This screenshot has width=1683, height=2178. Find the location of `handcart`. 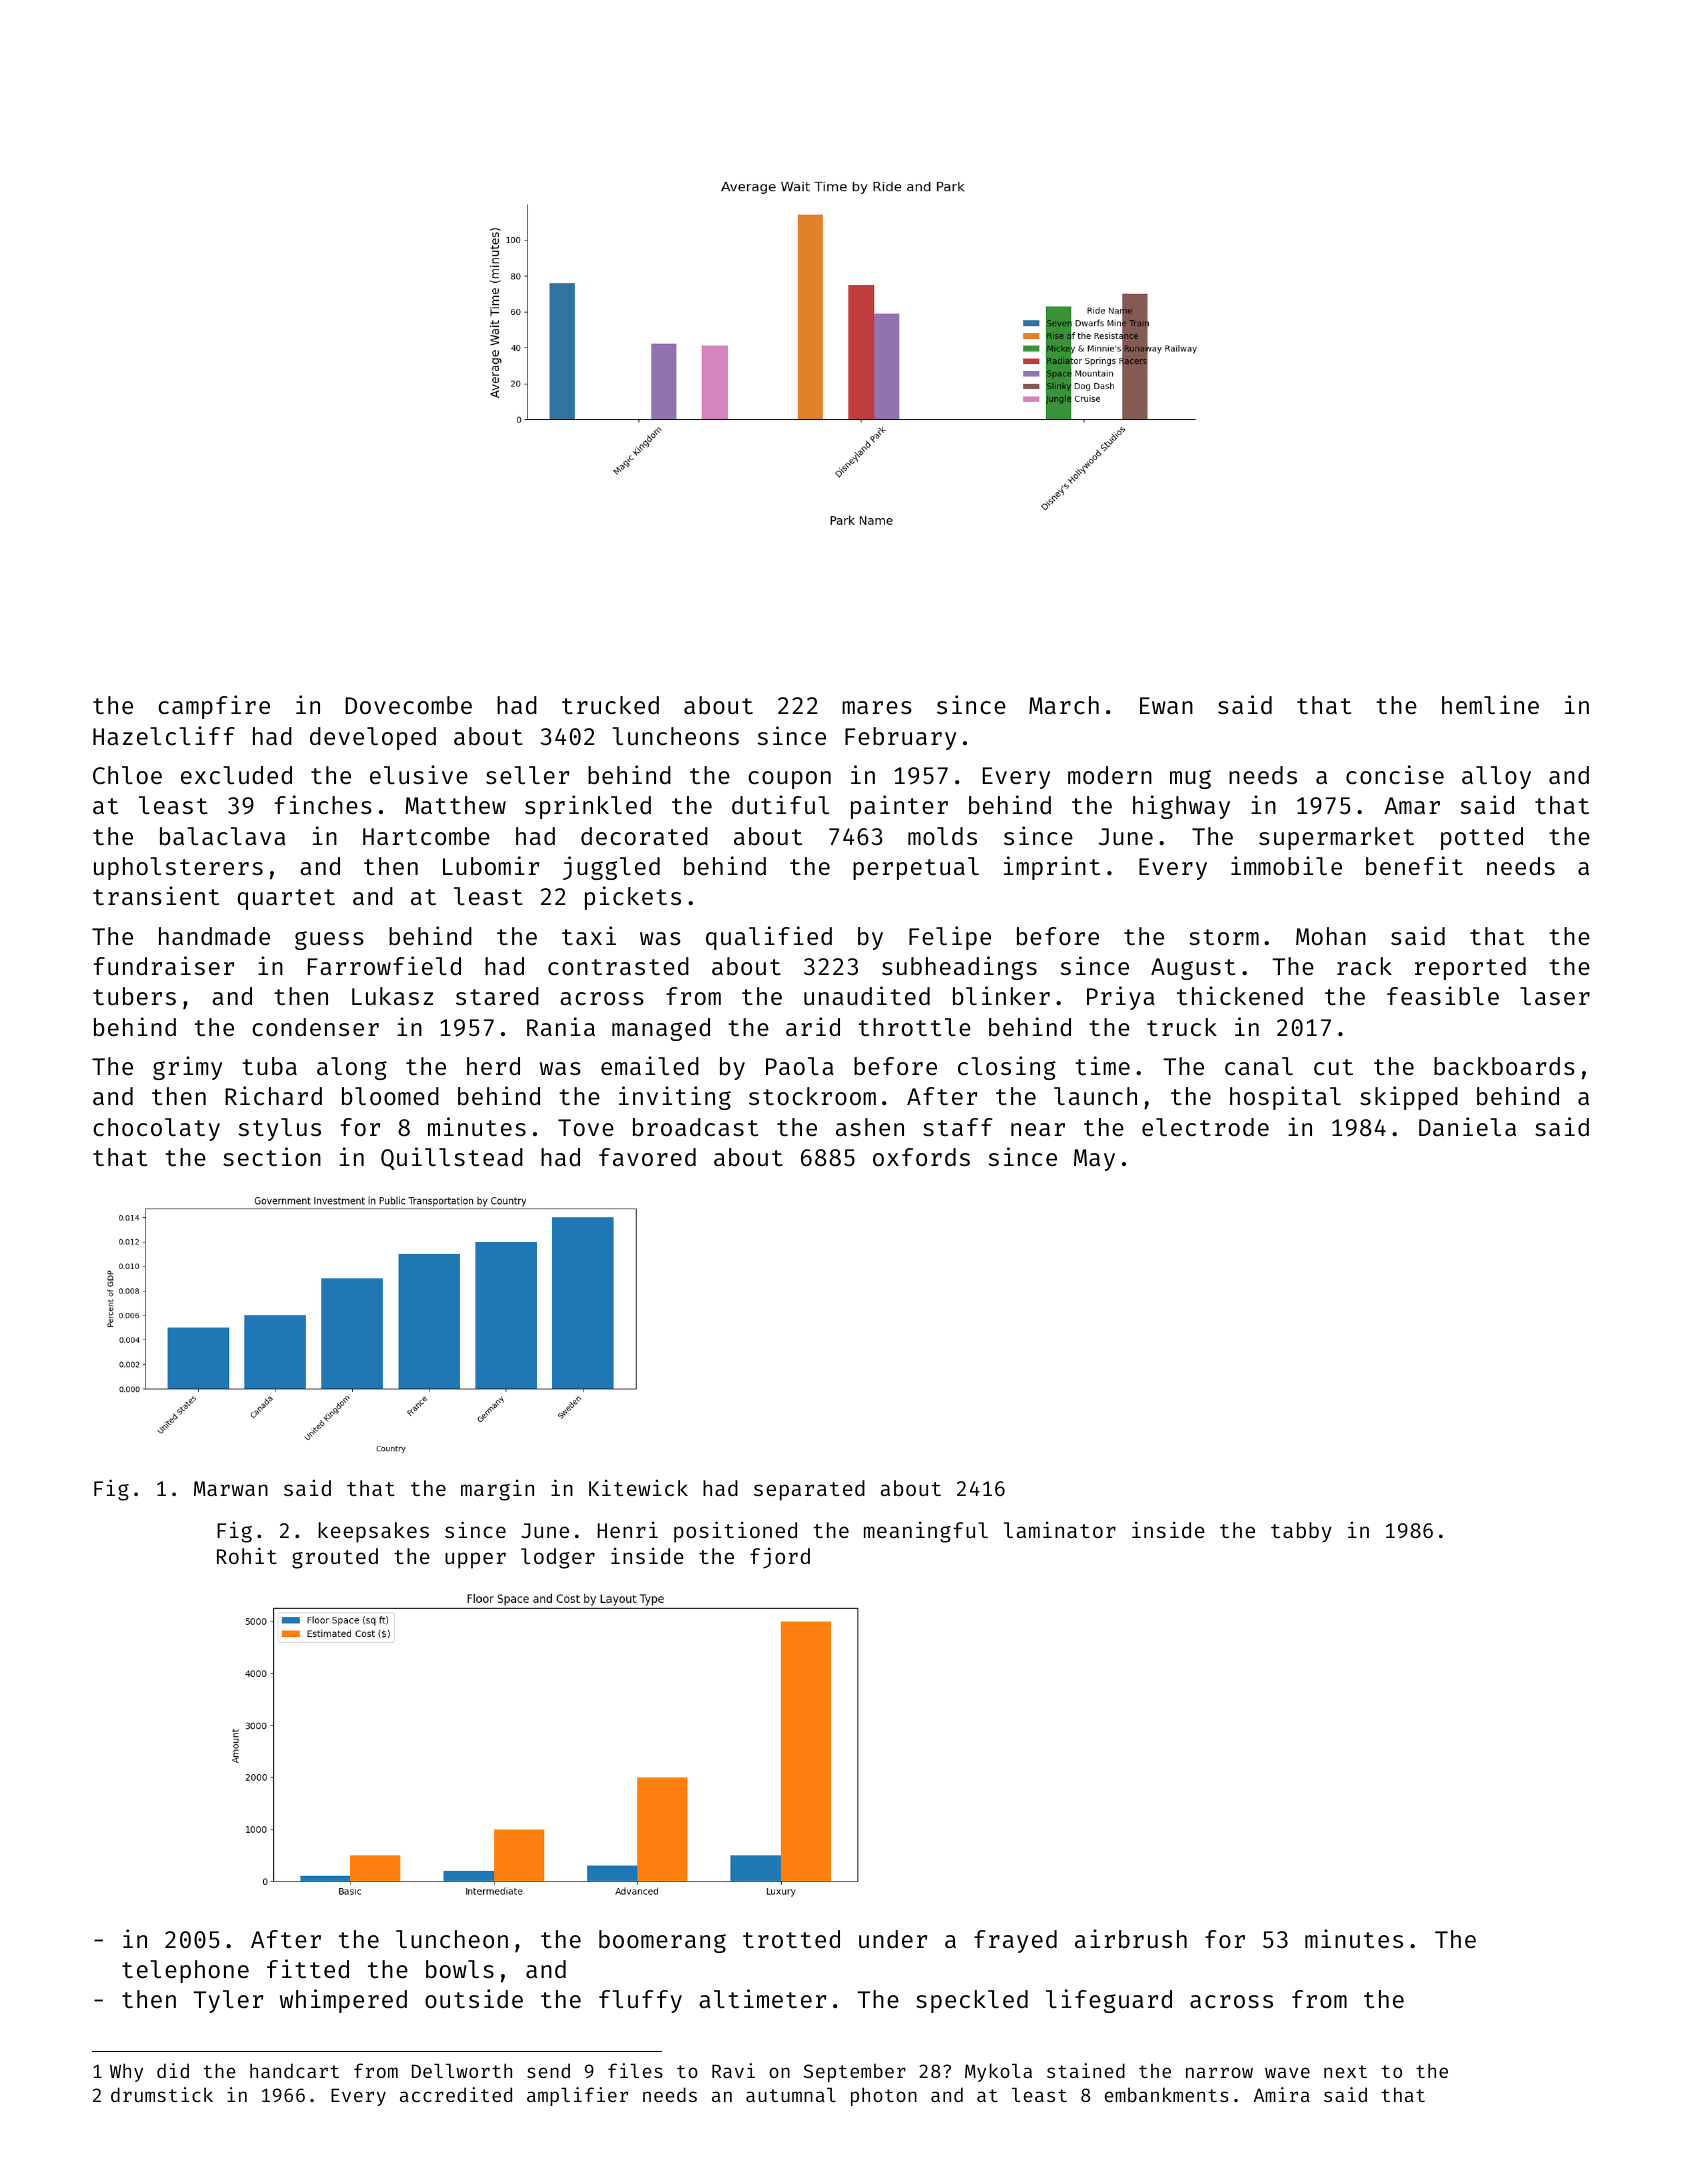

handcart is located at coordinates (294, 2070).
